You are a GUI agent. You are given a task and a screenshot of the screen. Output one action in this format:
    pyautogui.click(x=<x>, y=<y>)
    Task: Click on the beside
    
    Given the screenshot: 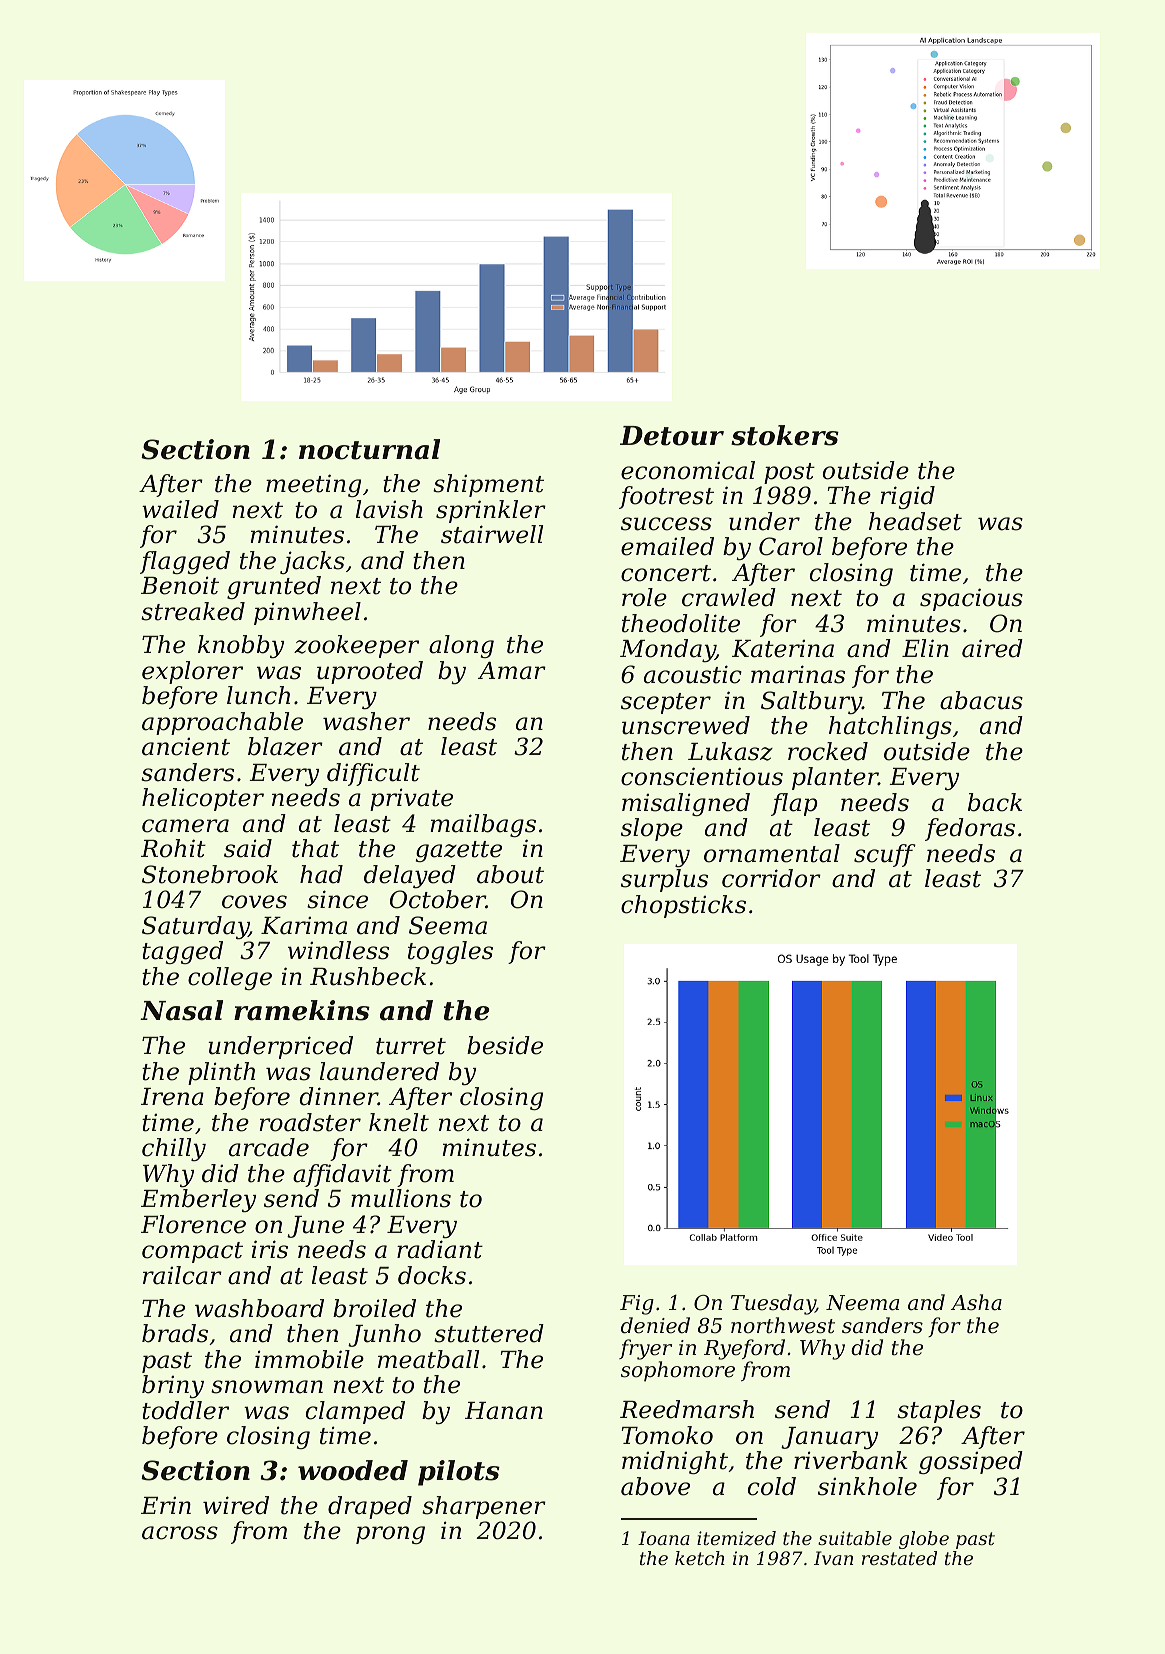 What is the action you would take?
    pyautogui.click(x=505, y=1045)
